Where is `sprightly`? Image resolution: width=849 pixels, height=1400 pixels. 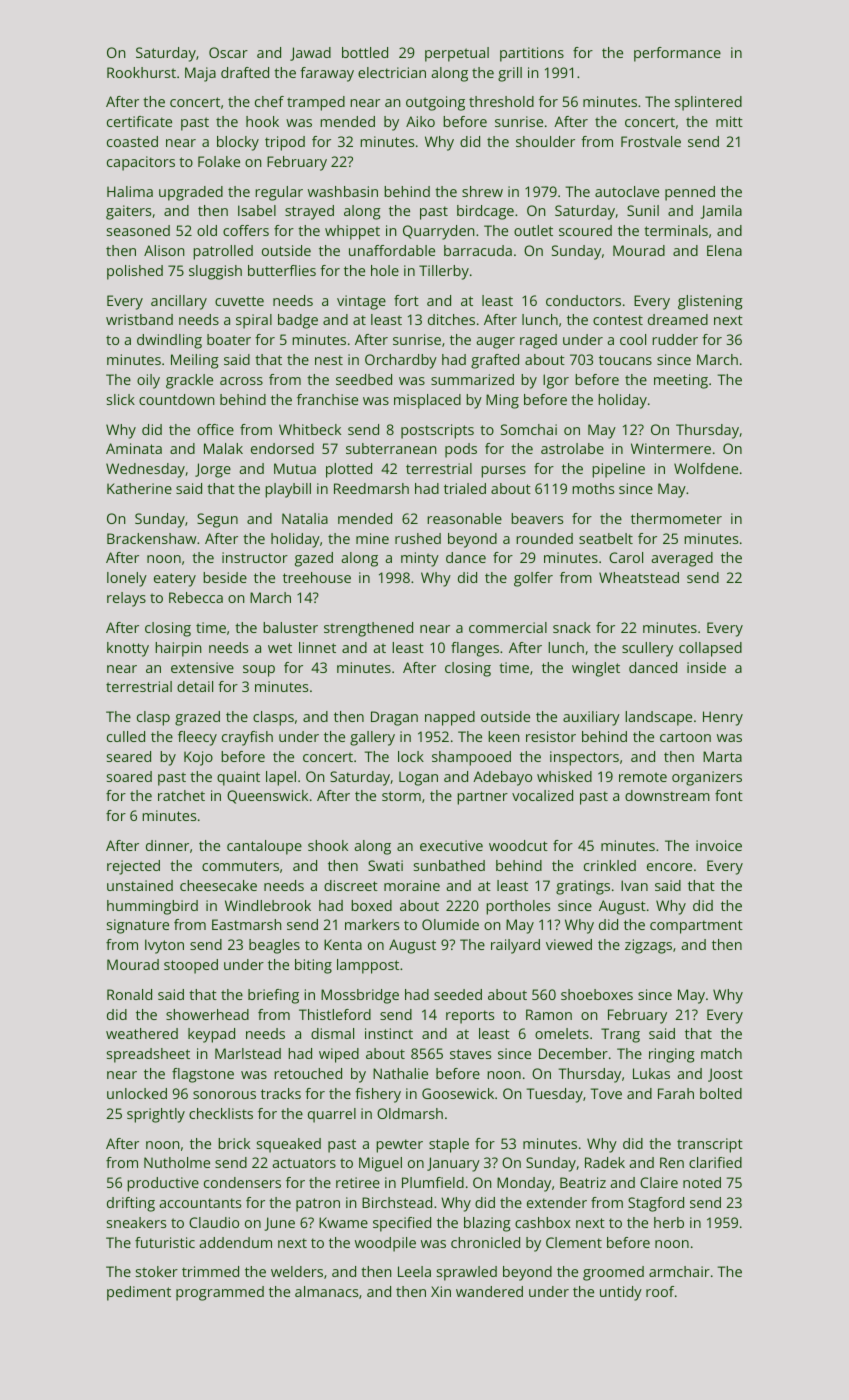 sprightly is located at coordinates (156, 1115).
